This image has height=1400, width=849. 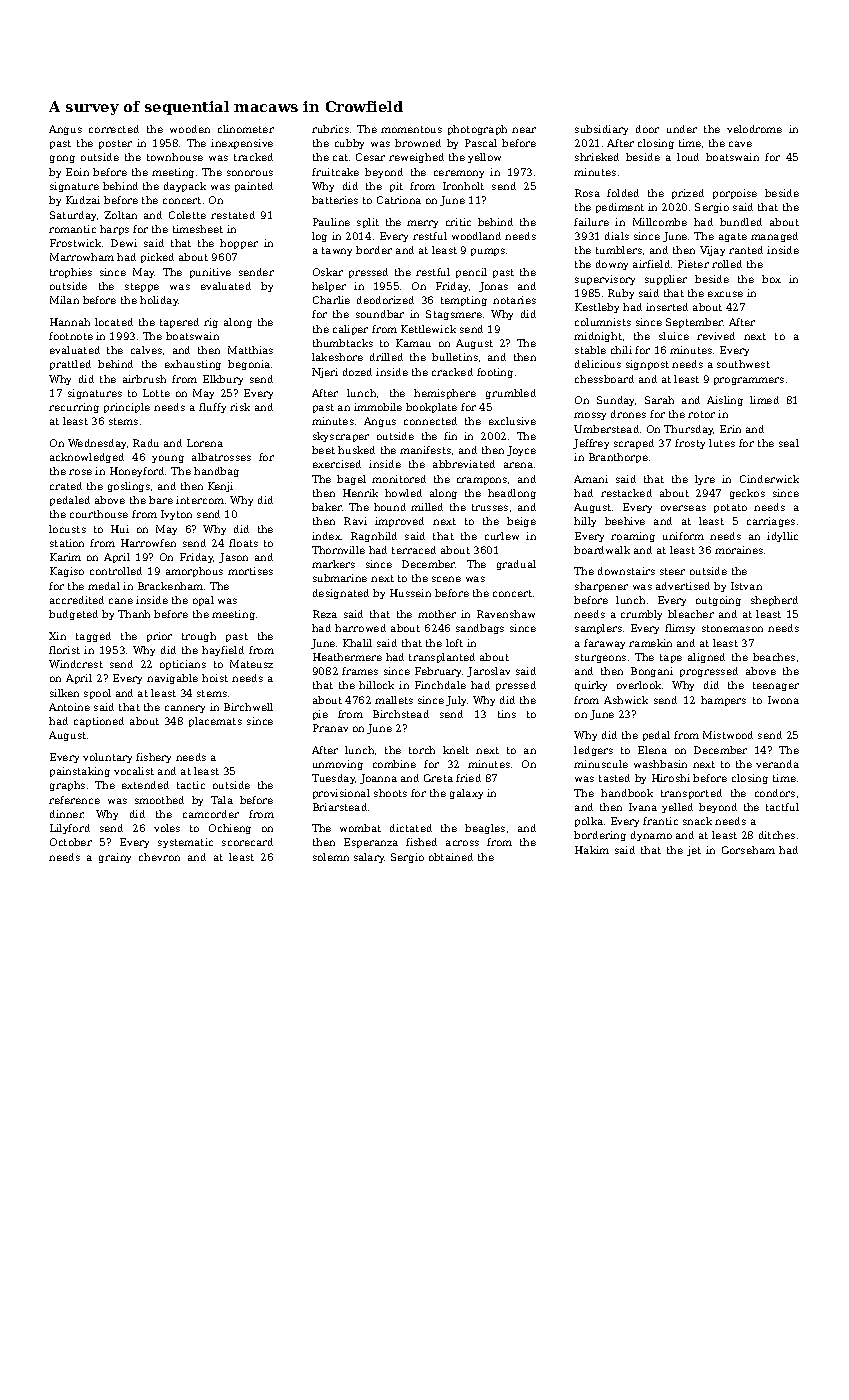 I want to click on notaries, so click(x=514, y=300).
